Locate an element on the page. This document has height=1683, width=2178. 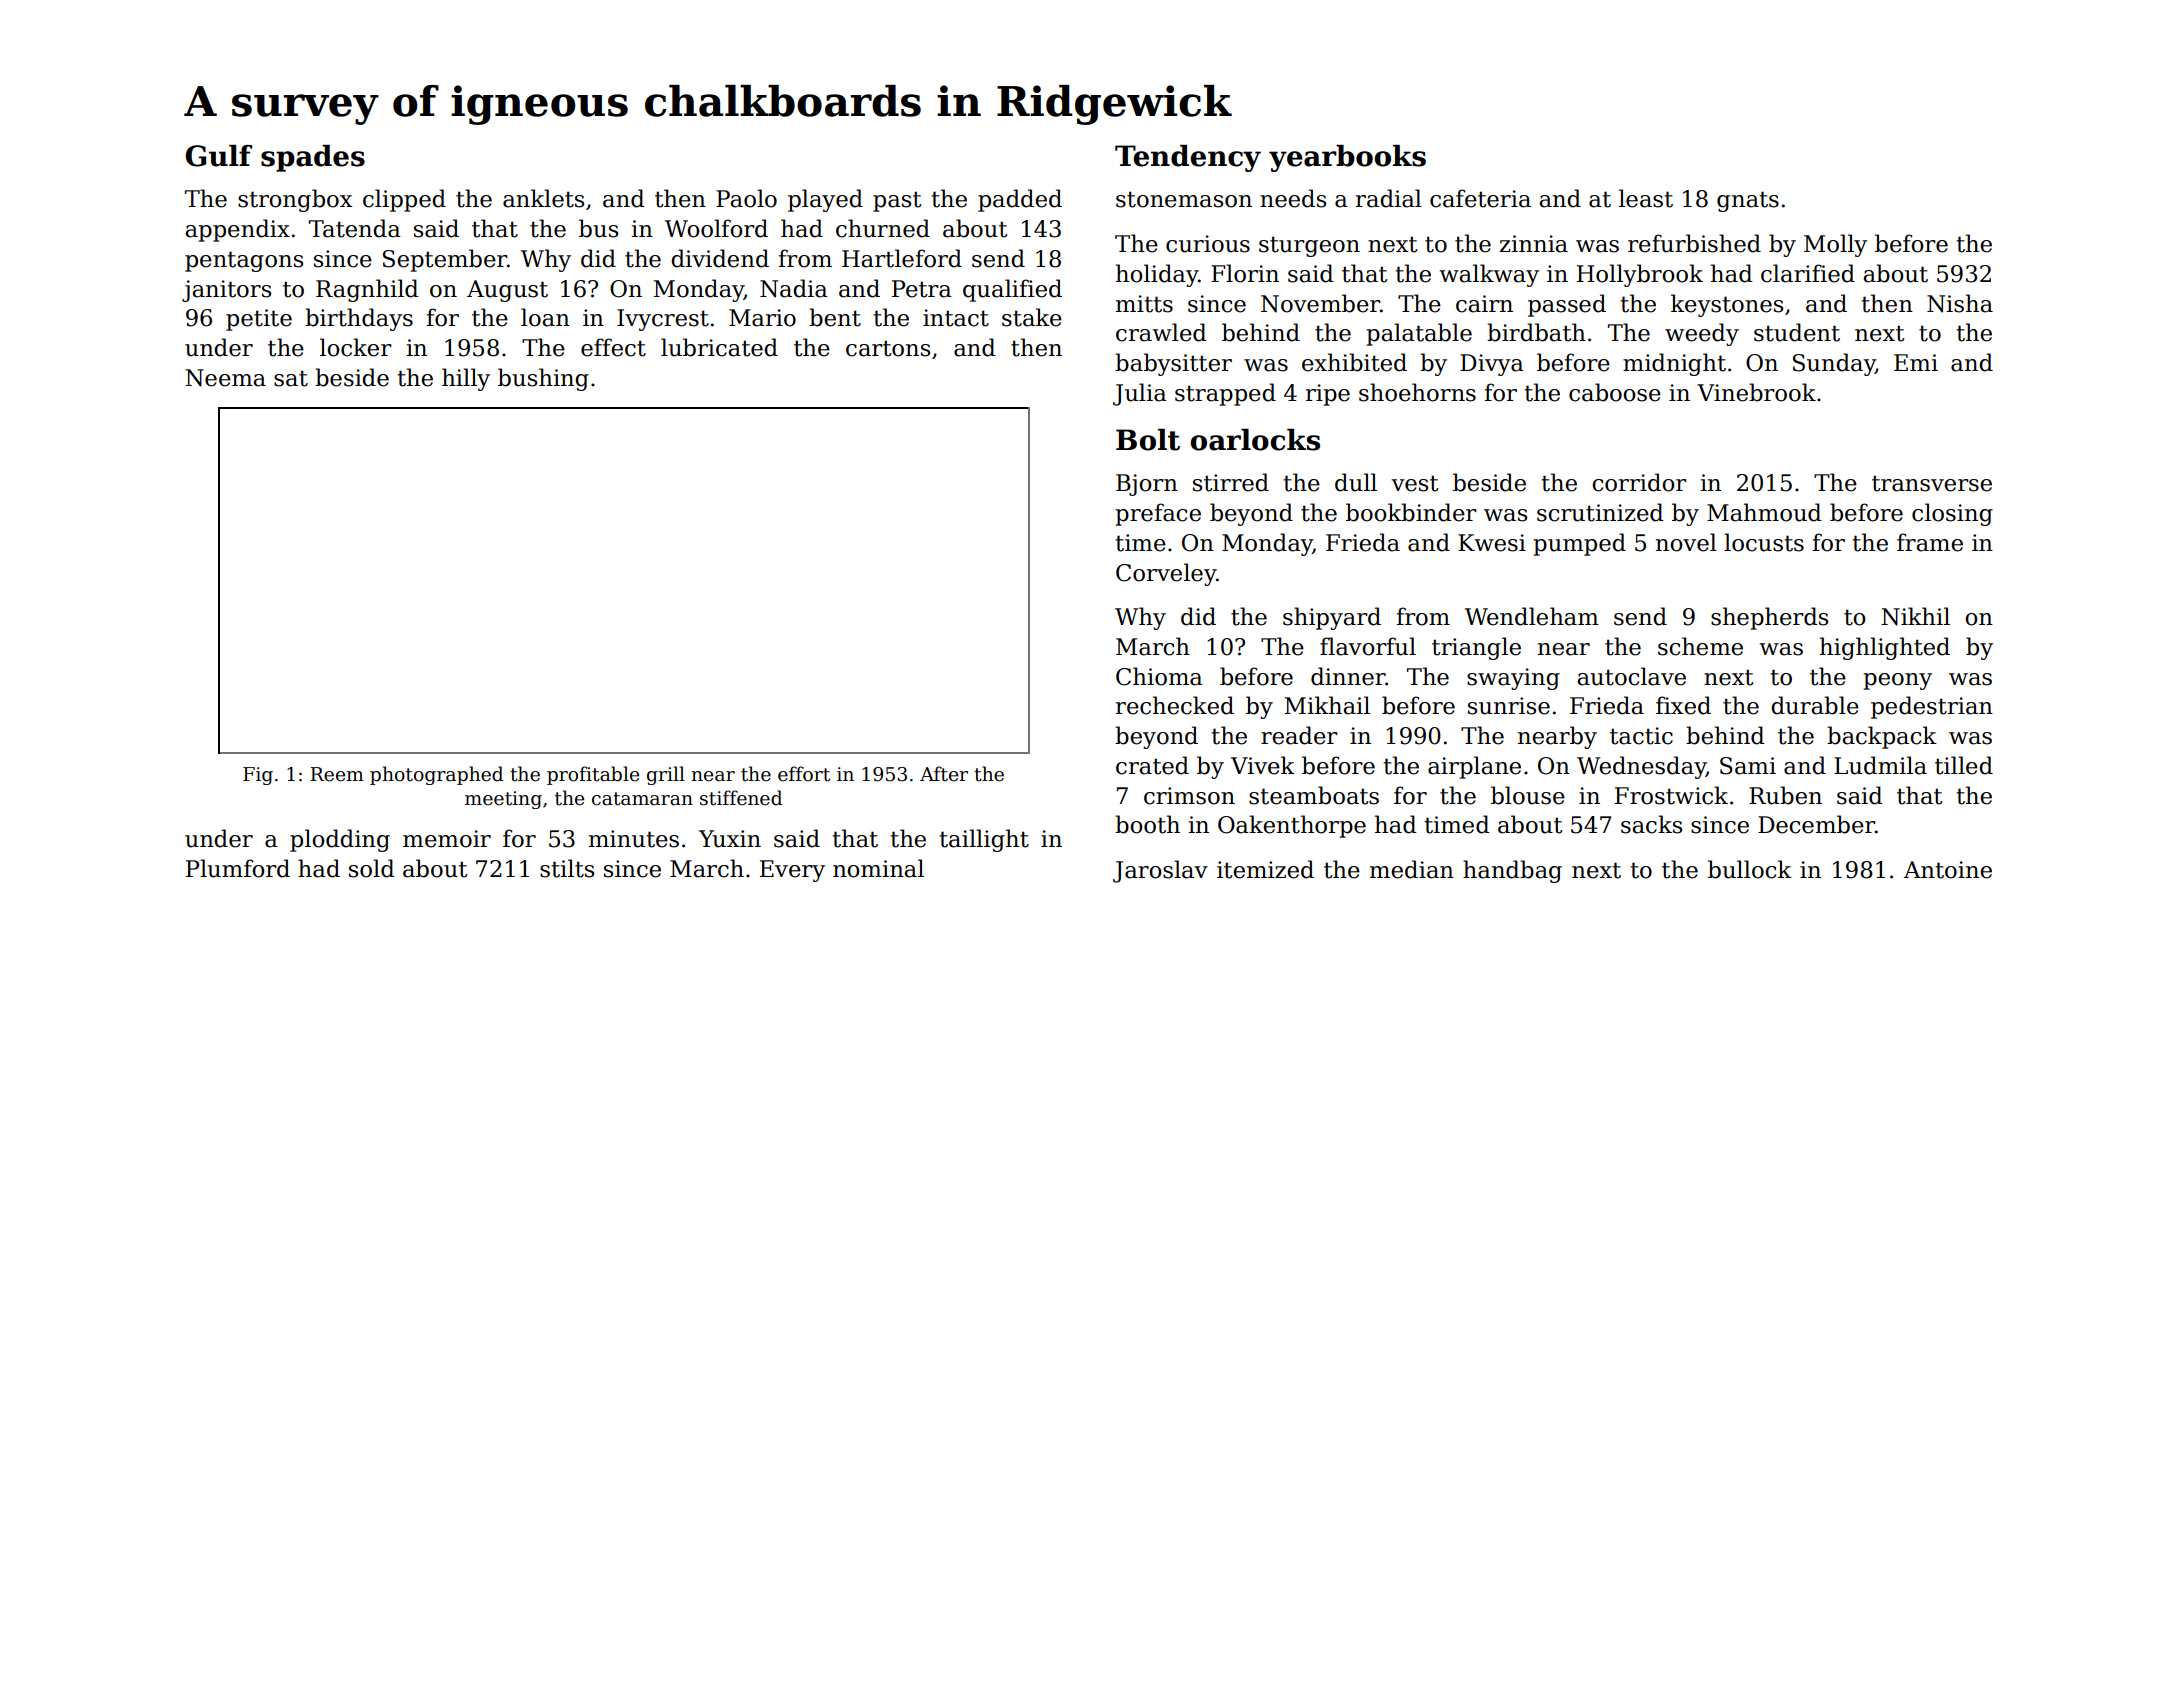
tactic is located at coordinates (1641, 736).
